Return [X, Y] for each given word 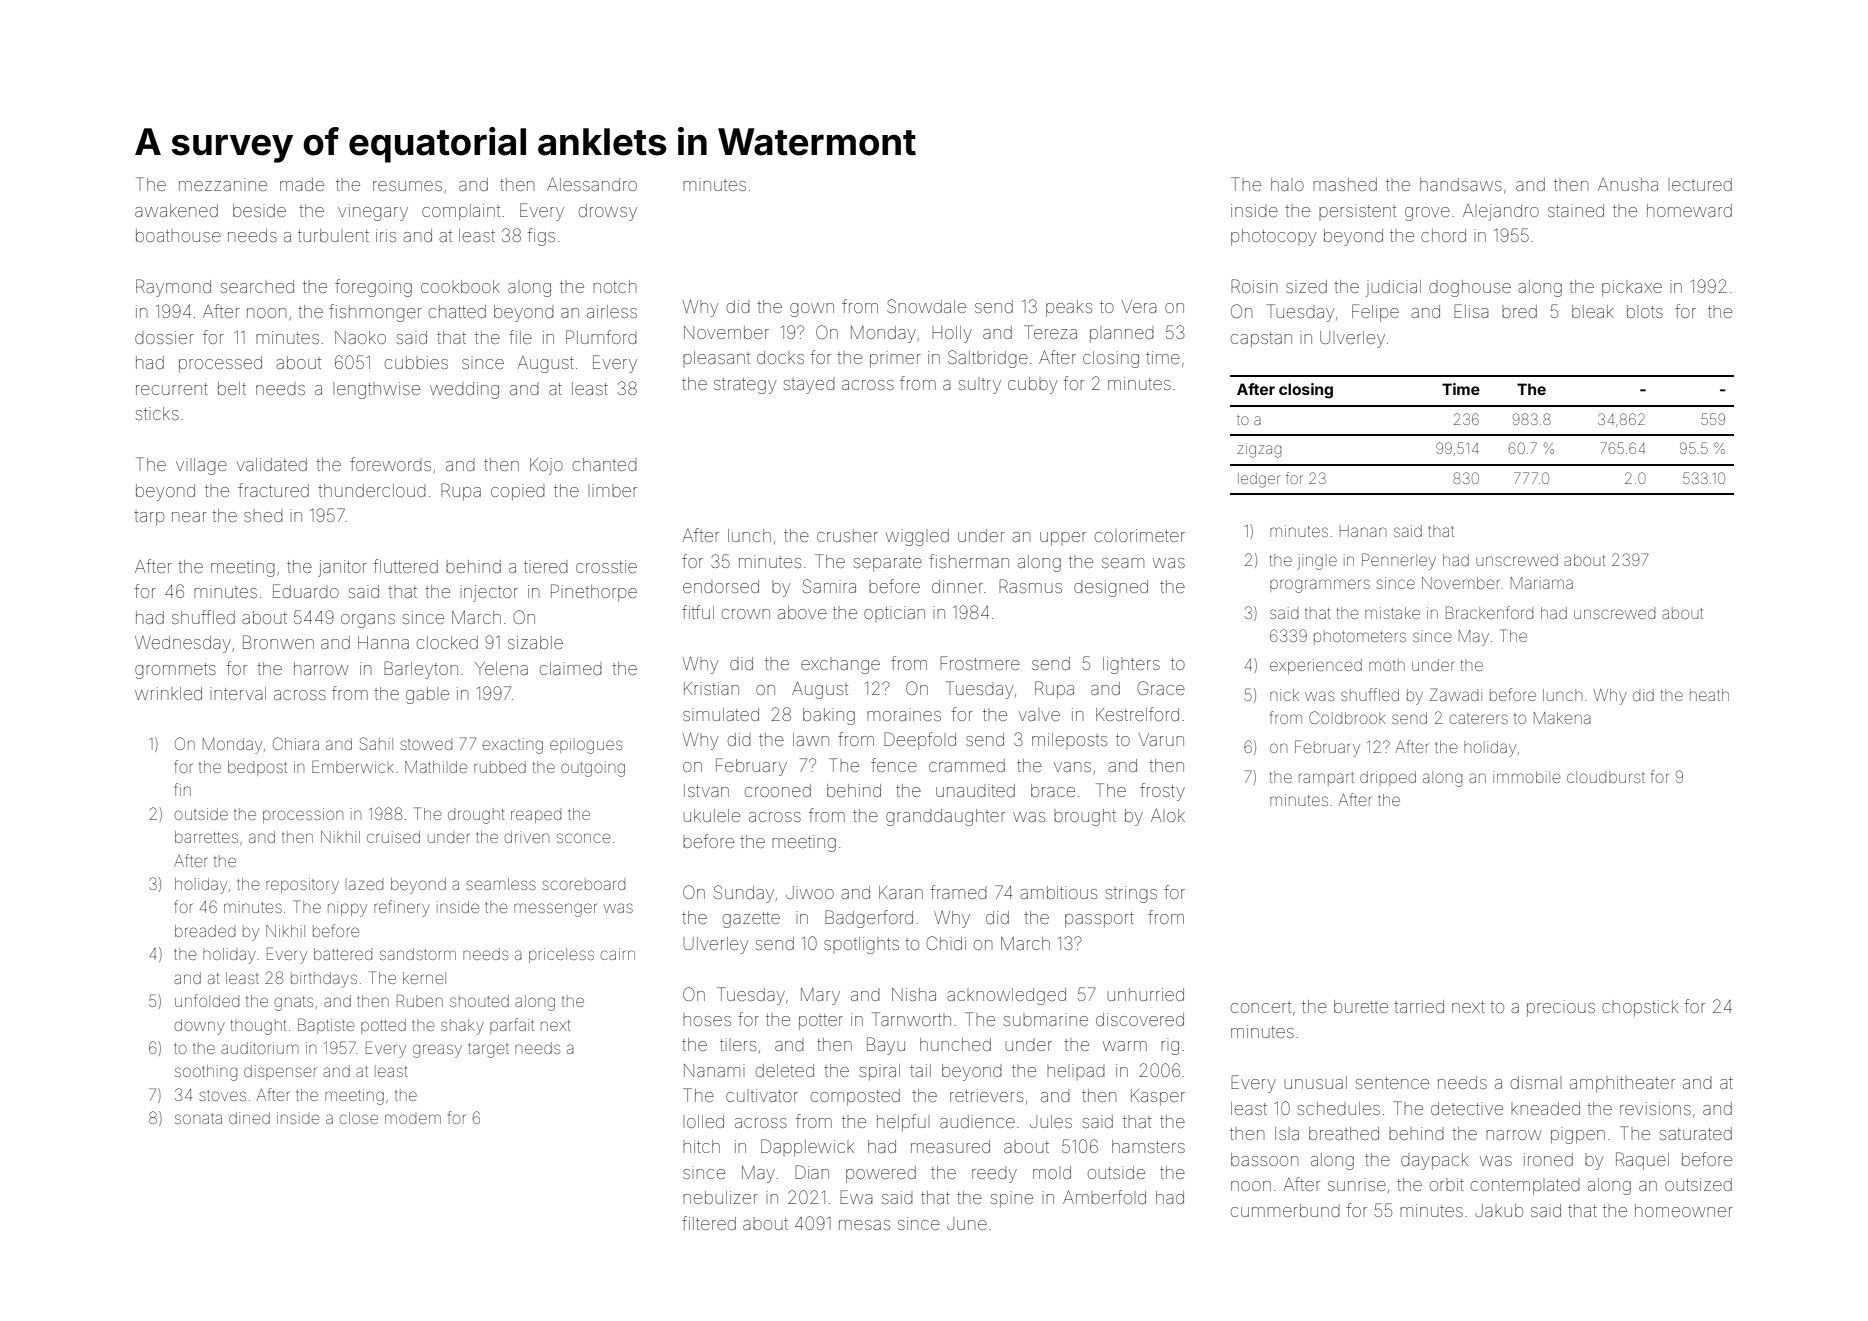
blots [1645, 311]
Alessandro [592, 184]
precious [1561, 1008]
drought [476, 816]
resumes [407, 186]
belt [232, 388]
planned [1122, 336]
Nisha [914, 994]
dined [249, 1118]
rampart [1326, 779]
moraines [904, 714]
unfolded [207, 1000]
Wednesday [183, 644]
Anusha [1628, 184]
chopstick [1640, 1008]
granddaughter [945, 817]
